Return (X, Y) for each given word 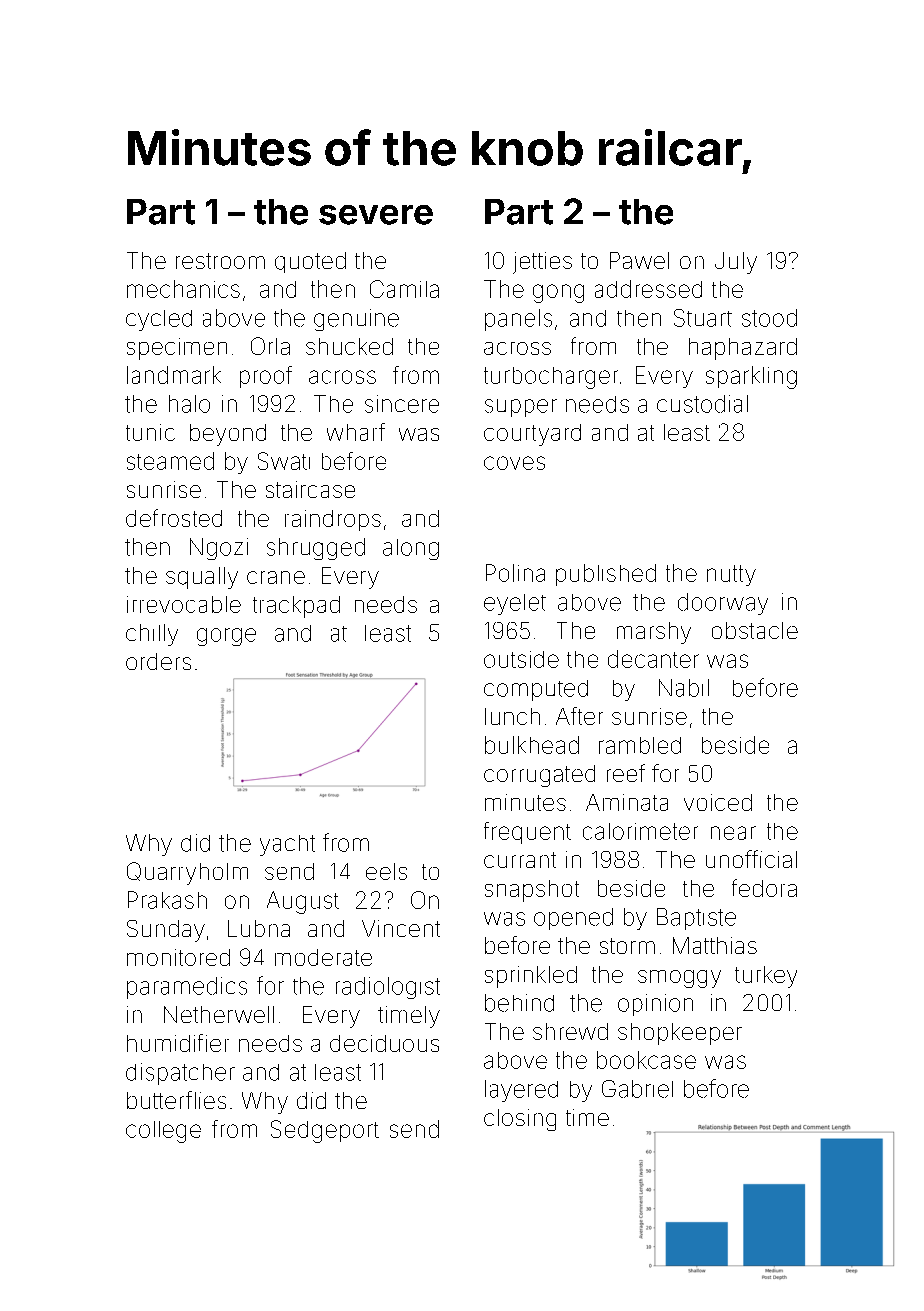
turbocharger (551, 378)
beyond (228, 435)
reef (626, 773)
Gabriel (637, 1089)
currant (520, 860)
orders (158, 661)
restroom (220, 261)
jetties (542, 263)
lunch (512, 716)
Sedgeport (325, 1131)
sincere (402, 404)
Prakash (167, 900)
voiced (718, 802)
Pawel (639, 260)
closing (520, 1120)
